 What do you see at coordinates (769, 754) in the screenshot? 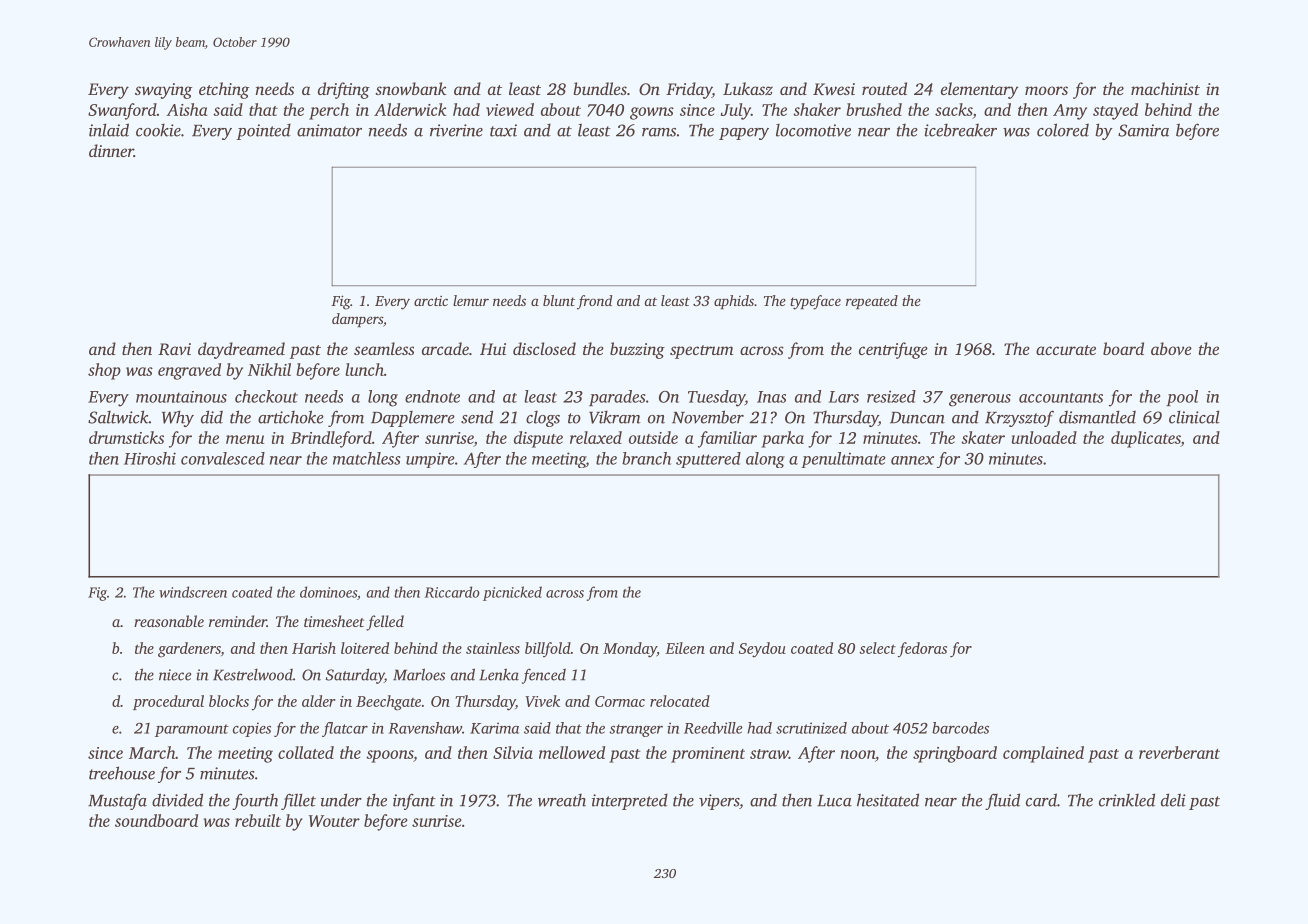
I see `straw` at bounding box center [769, 754].
